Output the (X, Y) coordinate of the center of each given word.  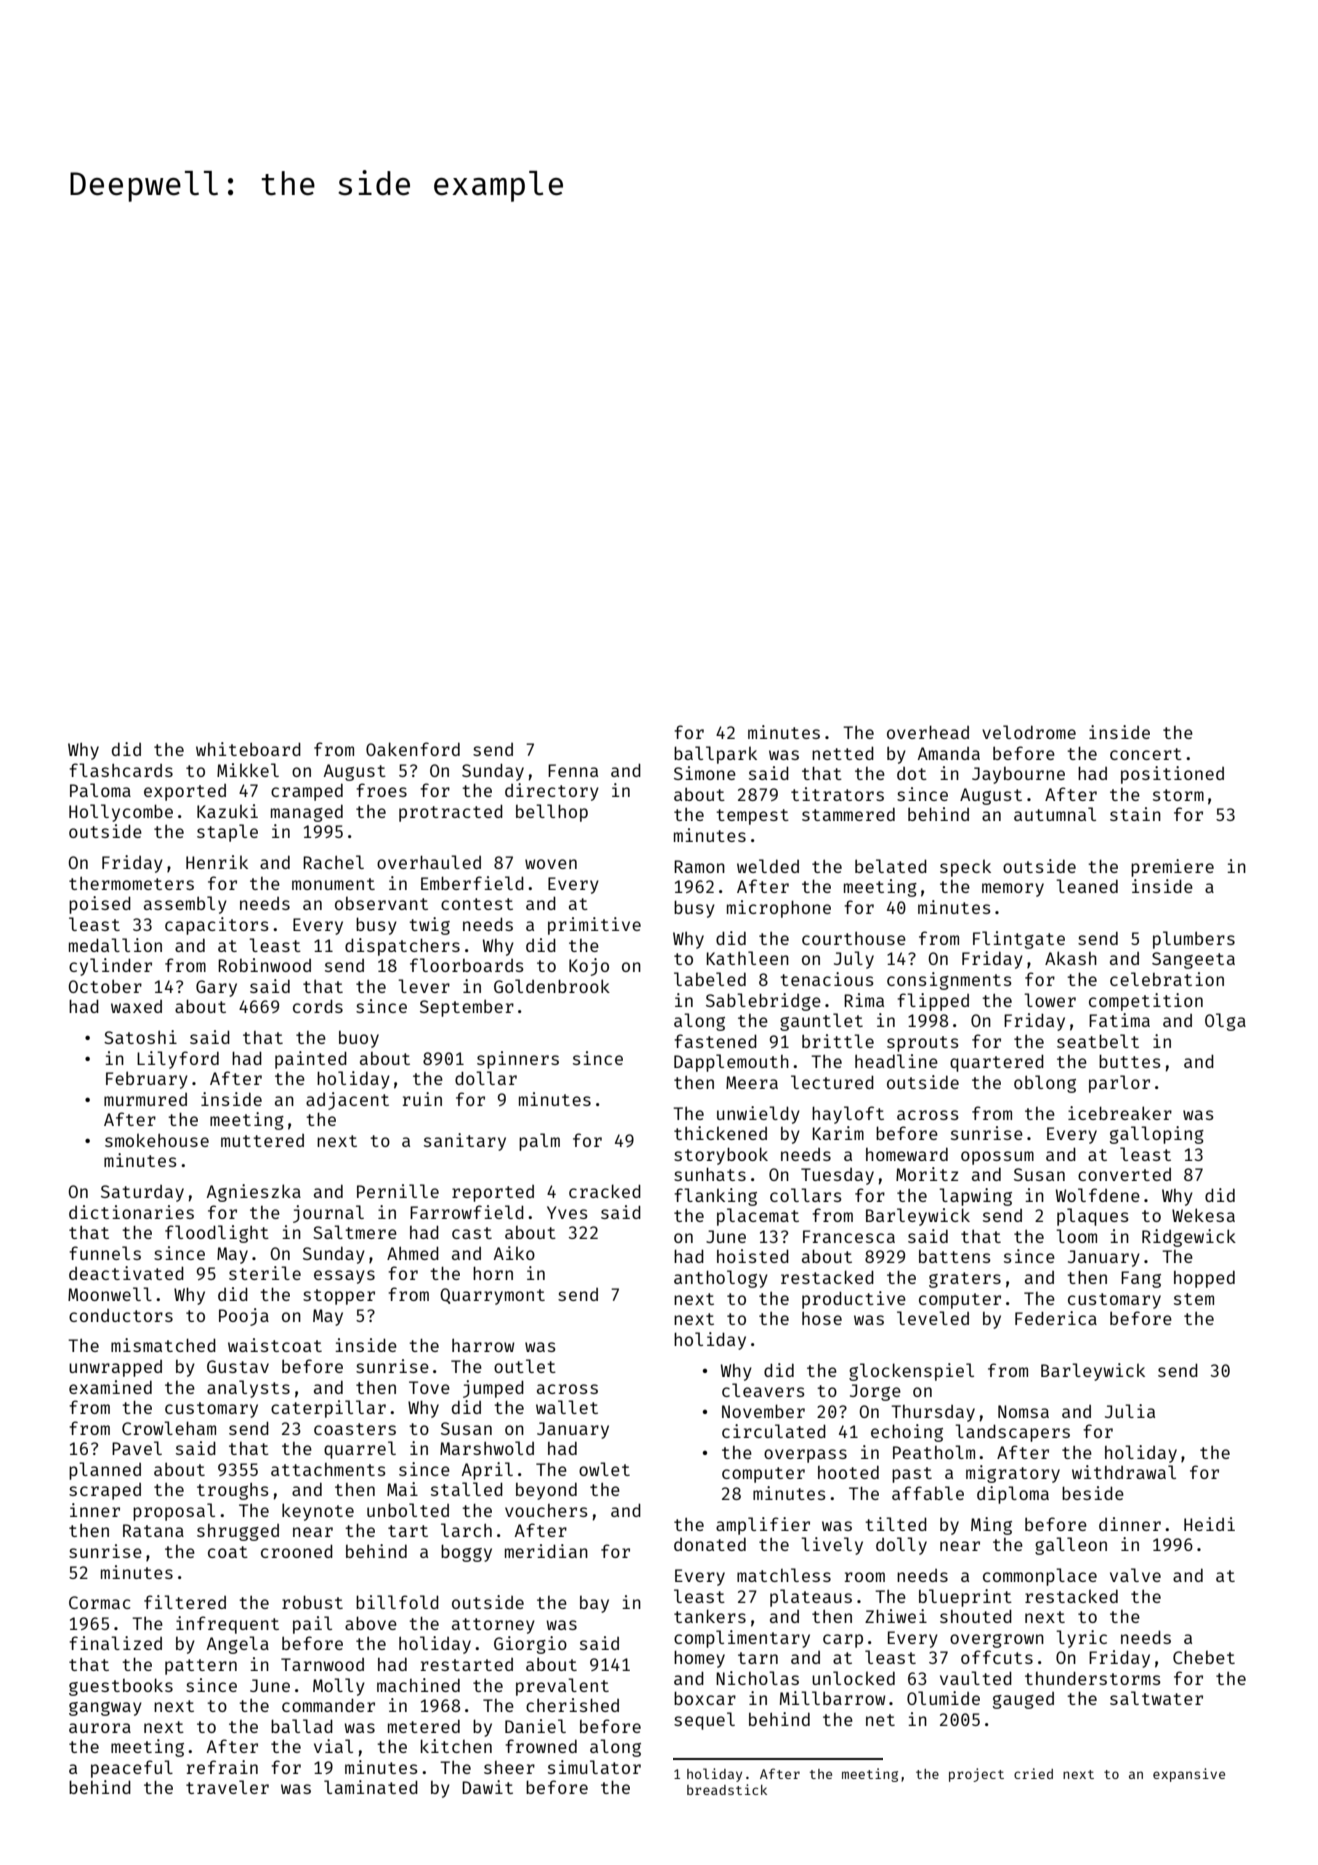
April (487, 1471)
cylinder (110, 967)
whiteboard (248, 749)
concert (1146, 754)
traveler (227, 1787)
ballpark (715, 755)
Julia (1130, 1411)
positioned (1172, 775)
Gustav (238, 1366)
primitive (594, 926)
